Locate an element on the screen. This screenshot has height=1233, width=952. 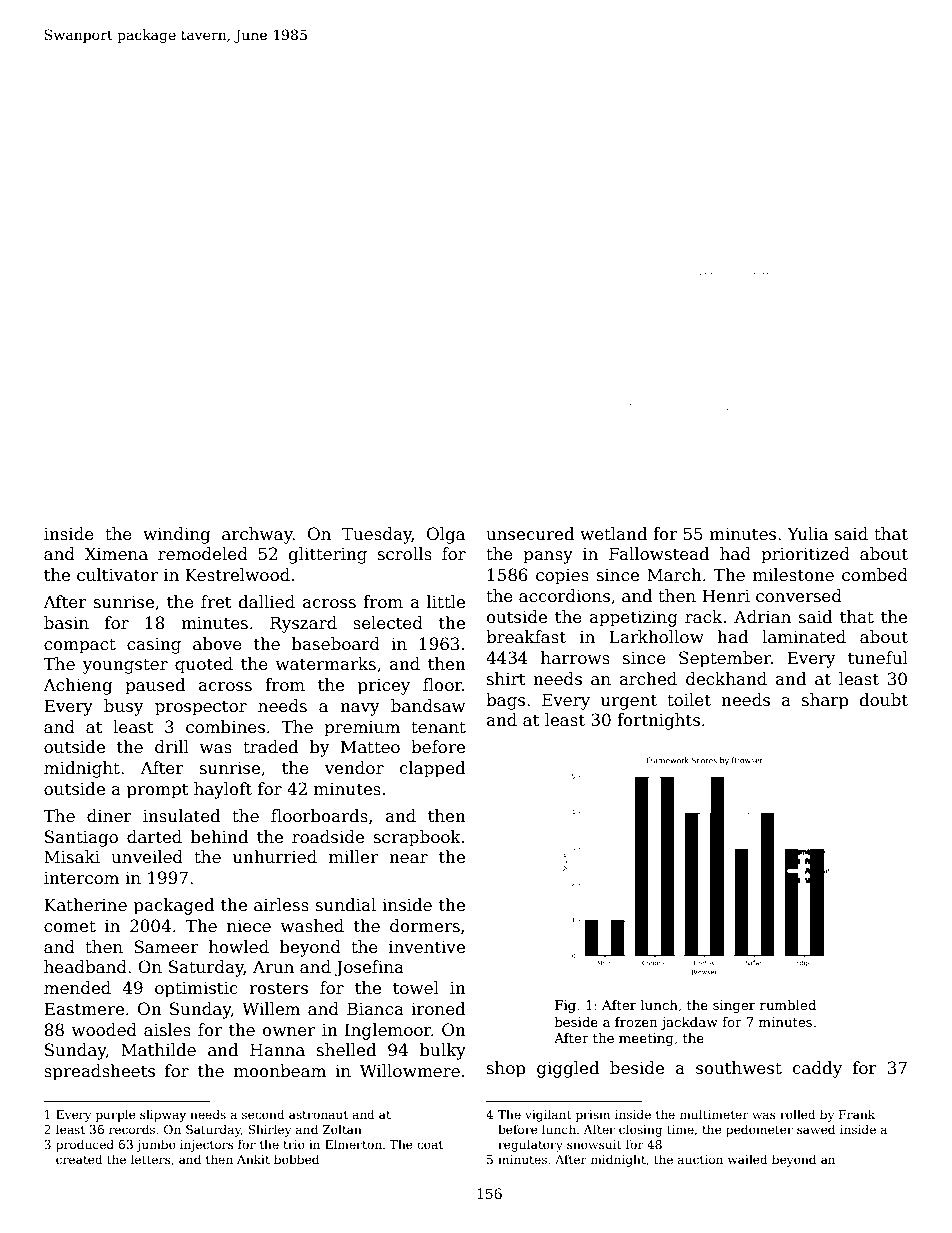
slipway is located at coordinates (163, 1115).
